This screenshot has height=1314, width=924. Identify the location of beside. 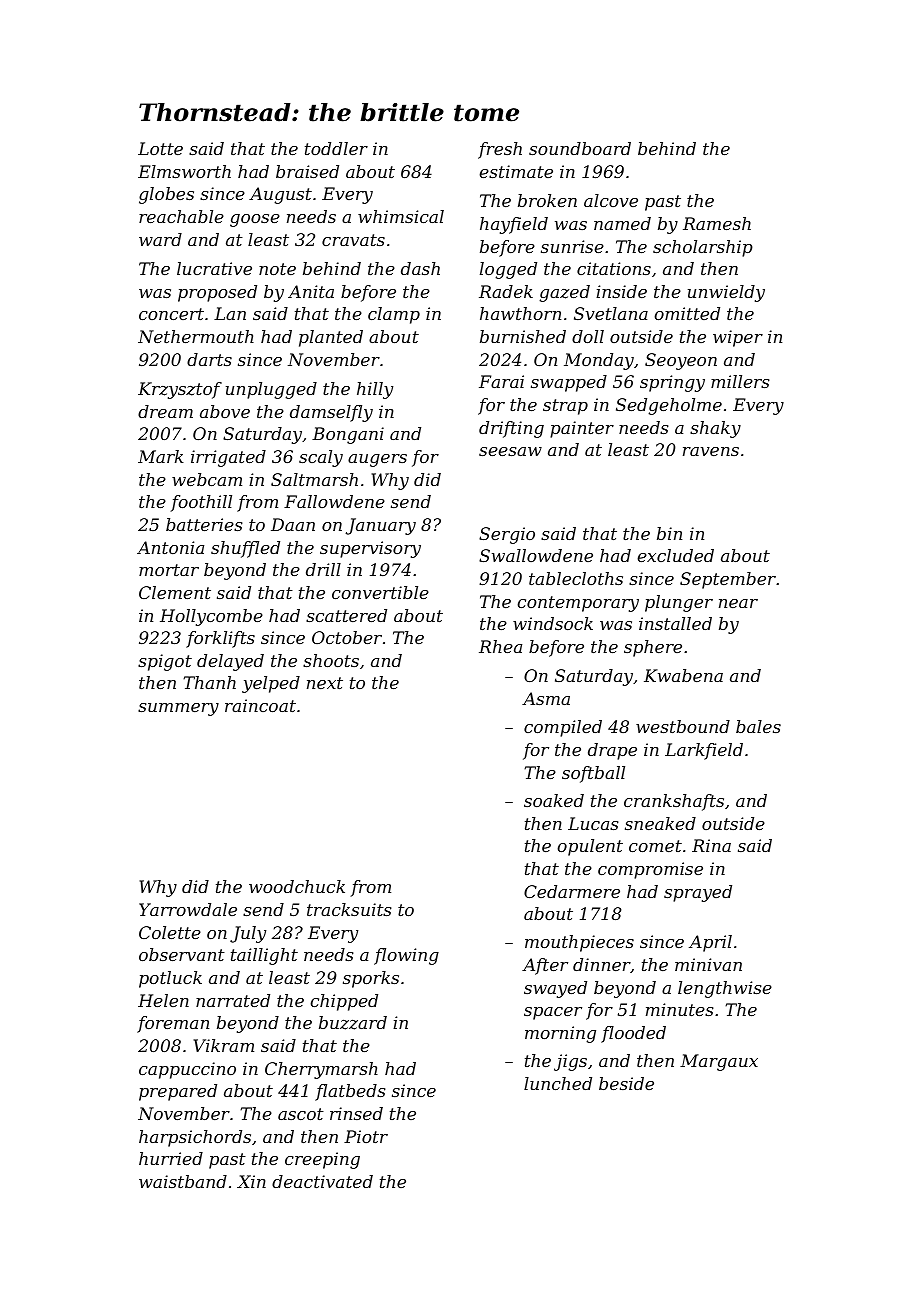
(626, 1083).
